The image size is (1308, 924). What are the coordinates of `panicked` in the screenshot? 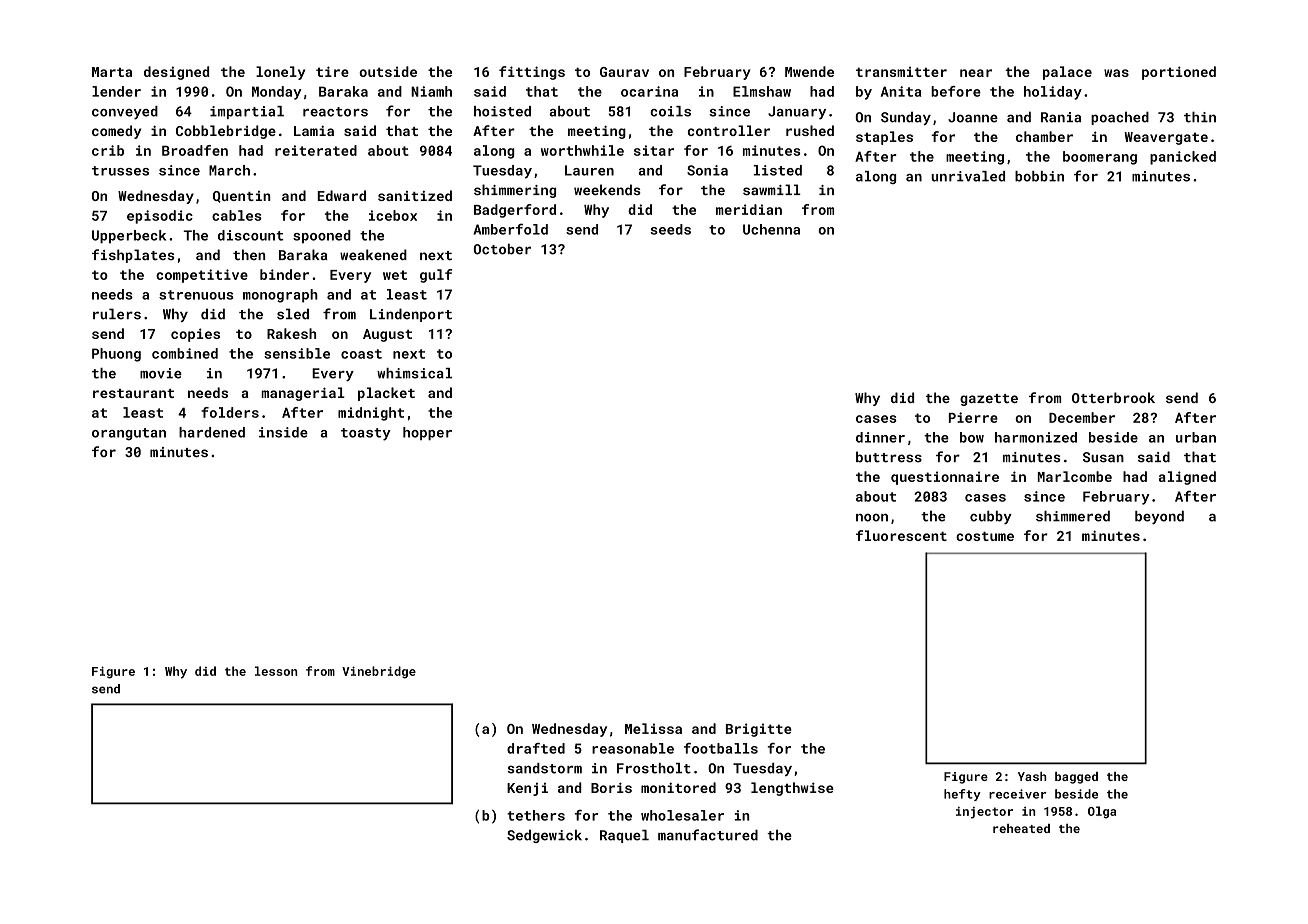 It's located at (1183, 158).
